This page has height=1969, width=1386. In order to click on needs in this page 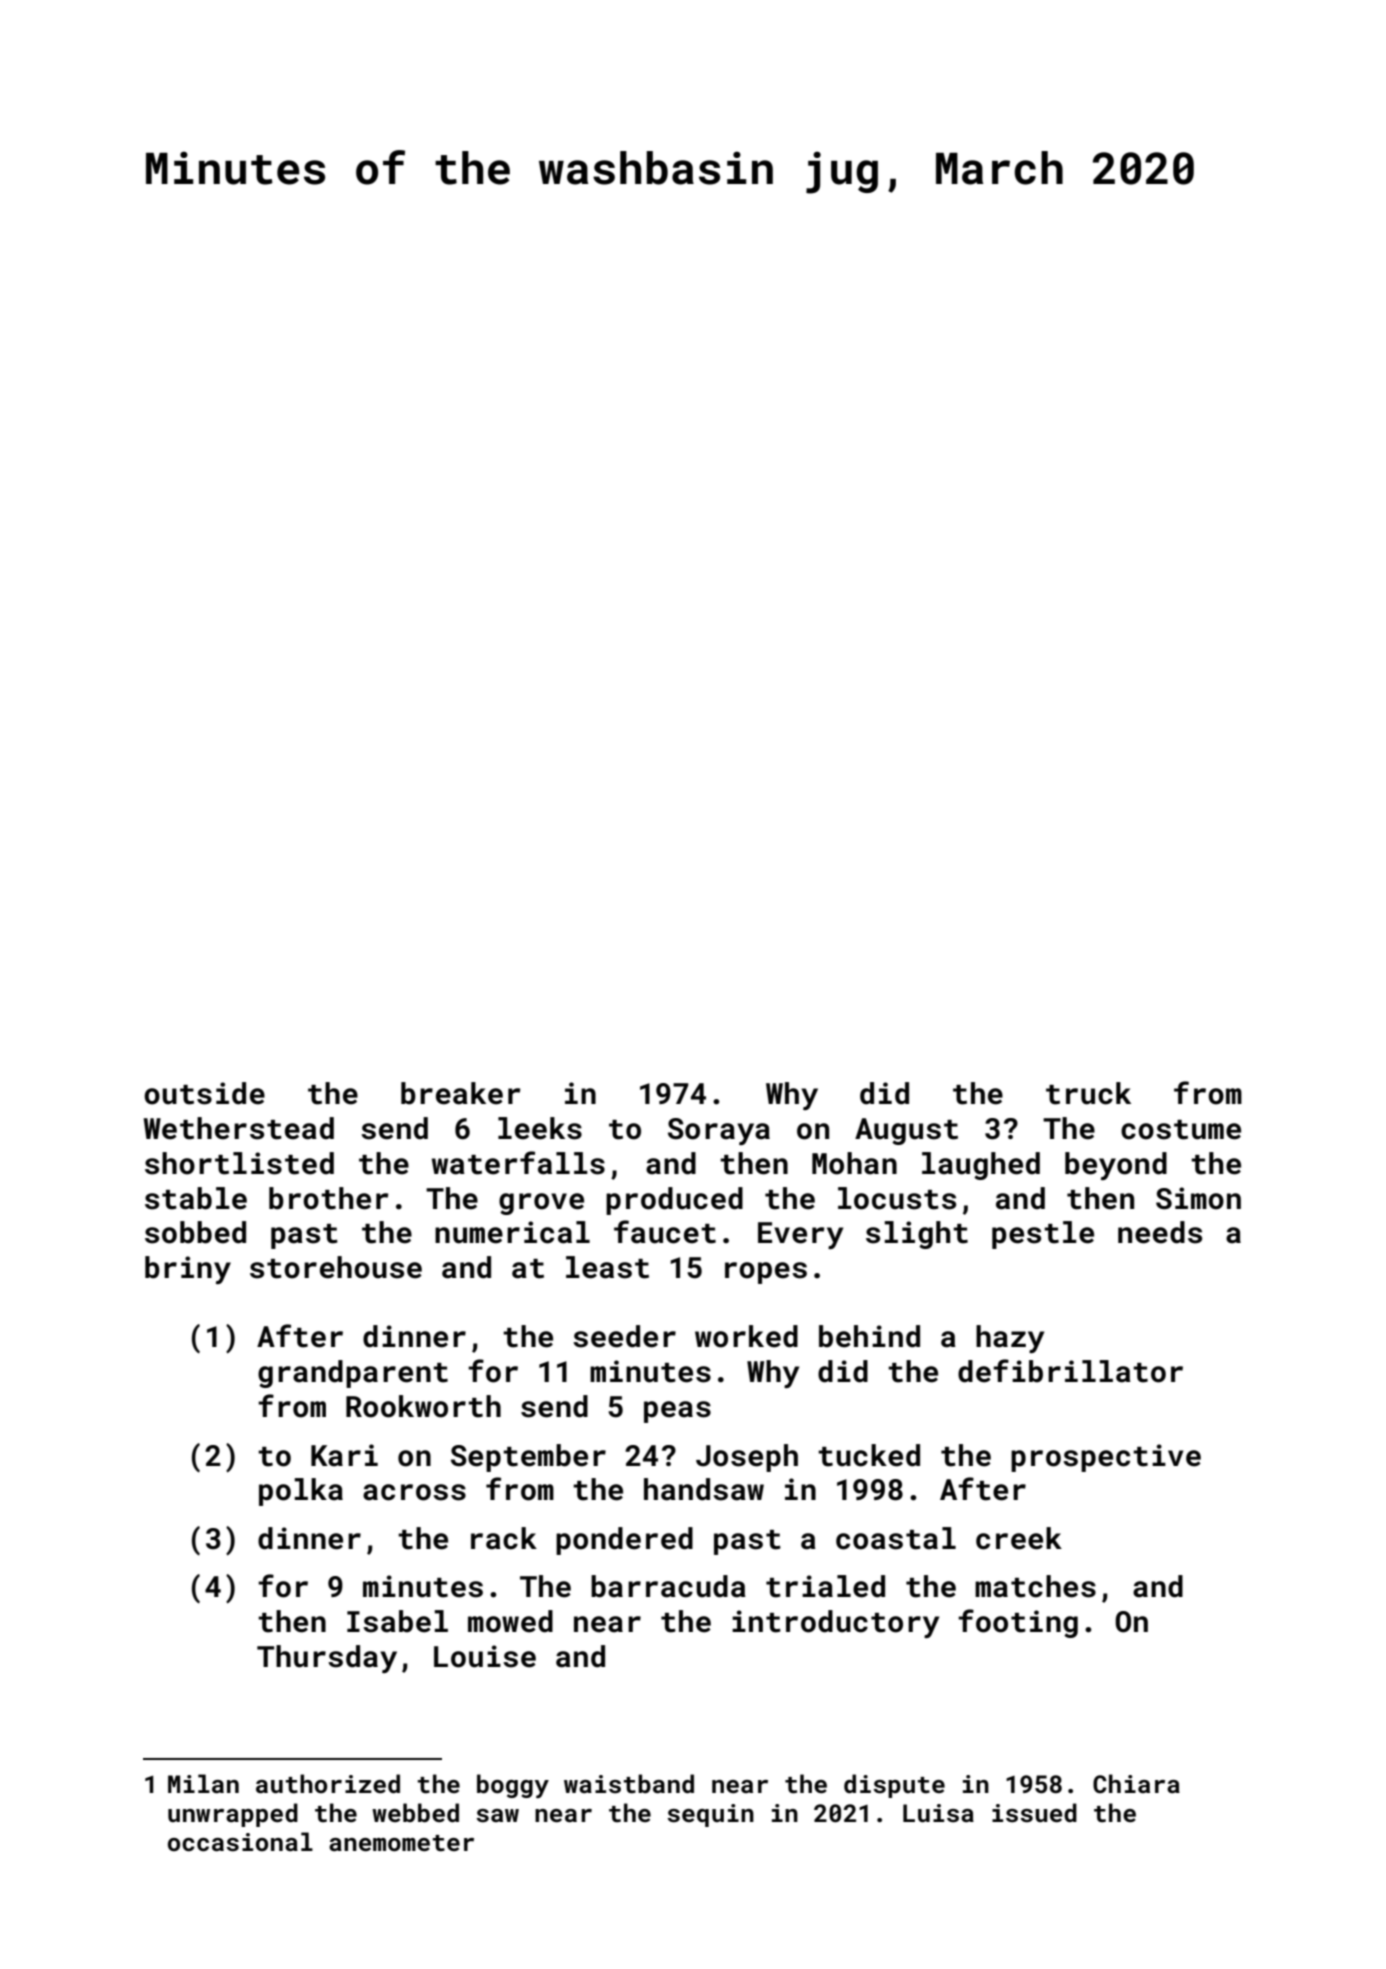, I will do `click(1160, 1232)`.
